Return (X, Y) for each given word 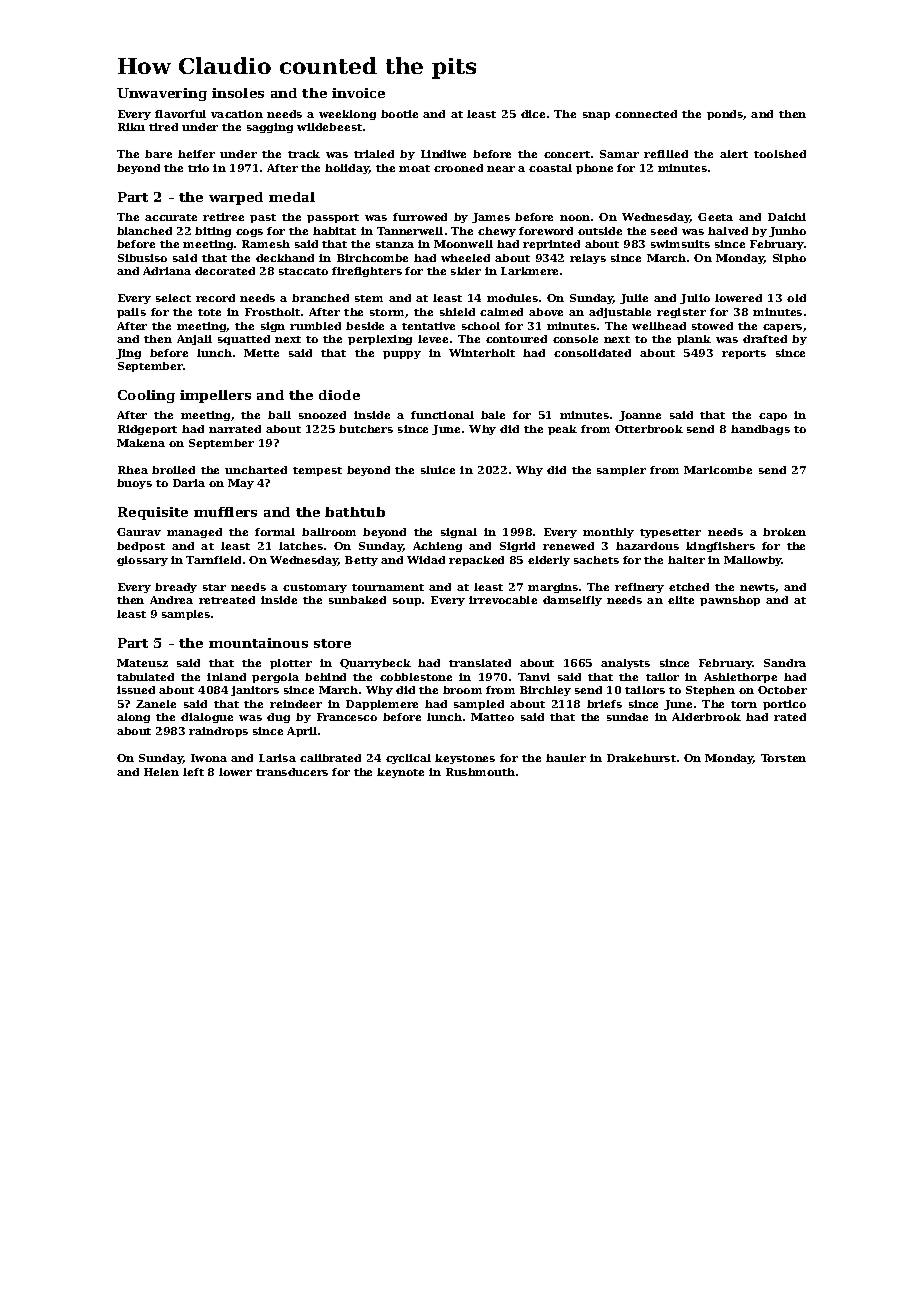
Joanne (640, 416)
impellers (215, 396)
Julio (695, 299)
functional (442, 415)
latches (301, 546)
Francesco (347, 717)
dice (533, 114)
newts (757, 587)
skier (466, 271)
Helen (161, 772)
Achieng (437, 547)
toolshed (780, 154)
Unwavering (162, 94)
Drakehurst (641, 758)
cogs (249, 233)
